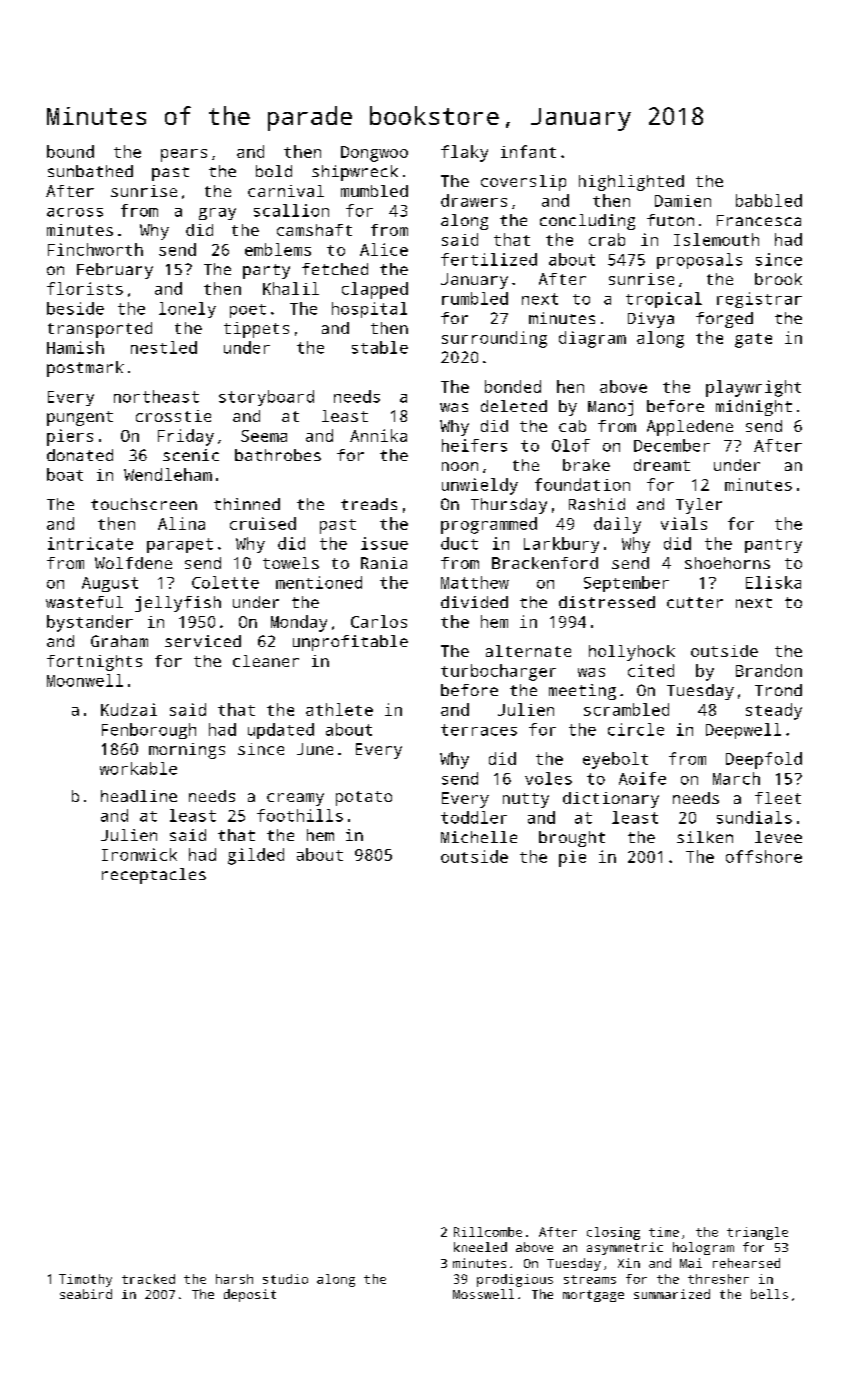 The image size is (849, 1400). What do you see at coordinates (234, 1279) in the screenshot?
I see `harsh` at bounding box center [234, 1279].
